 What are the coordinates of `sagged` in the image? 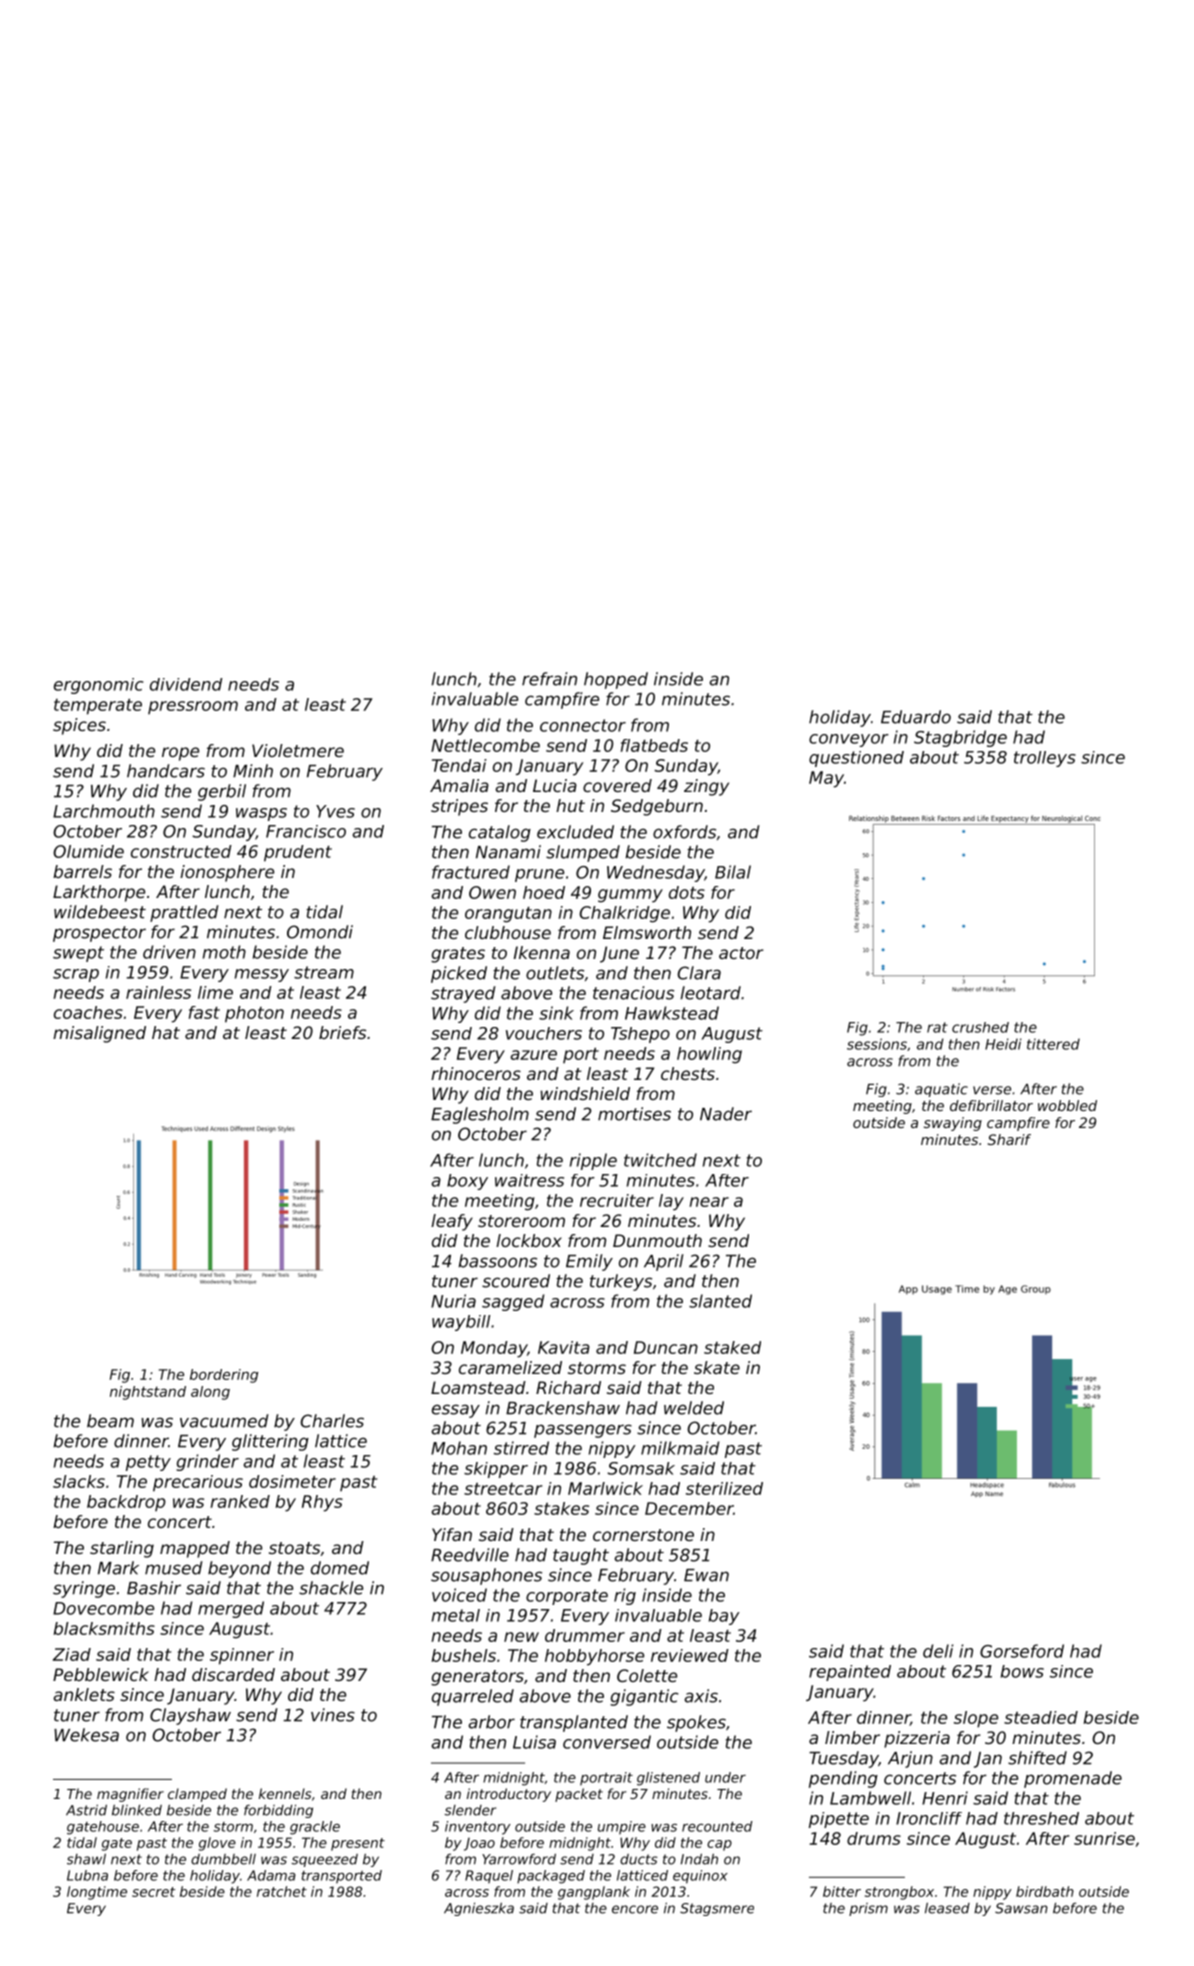 It's located at (513, 1302).
